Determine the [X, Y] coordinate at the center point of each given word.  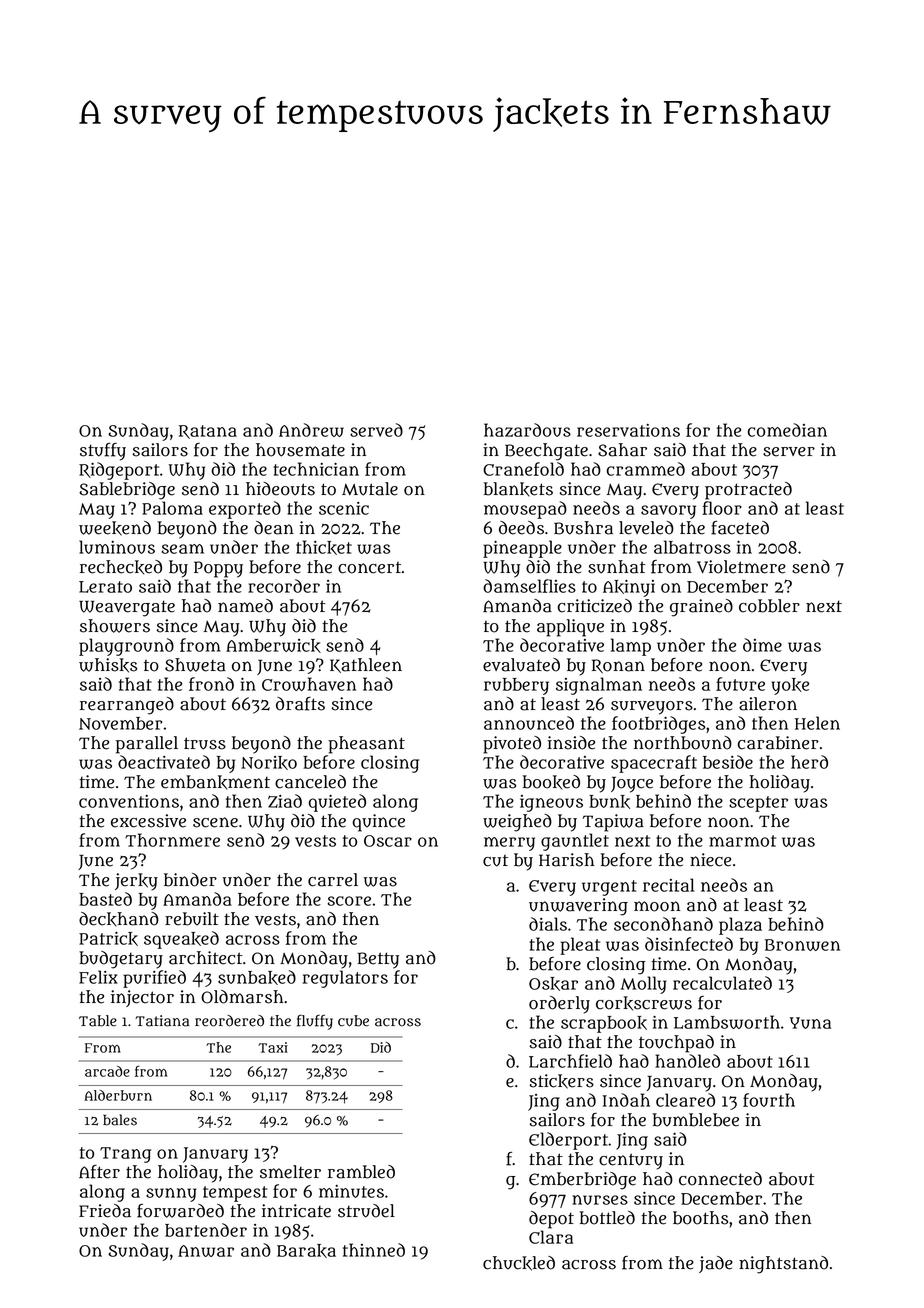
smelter [290, 1172]
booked [551, 782]
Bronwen [802, 945]
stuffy [103, 452]
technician [316, 469]
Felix [98, 977]
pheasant [366, 745]
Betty [378, 960]
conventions [129, 801]
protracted [748, 491]
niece [710, 860]
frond [211, 684]
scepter [758, 804]
